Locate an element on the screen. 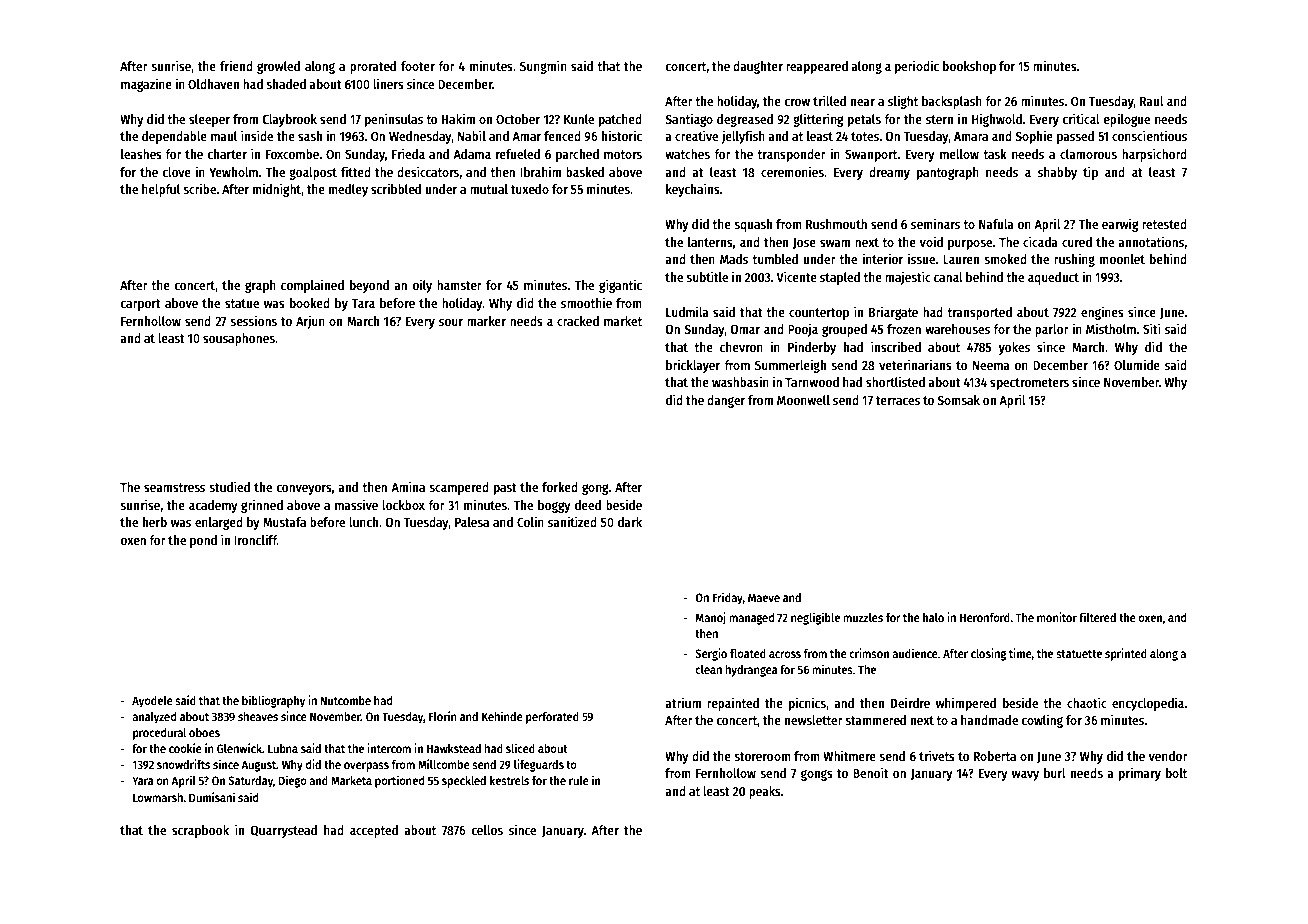 The image size is (1308, 924). peaks is located at coordinates (765, 792).
